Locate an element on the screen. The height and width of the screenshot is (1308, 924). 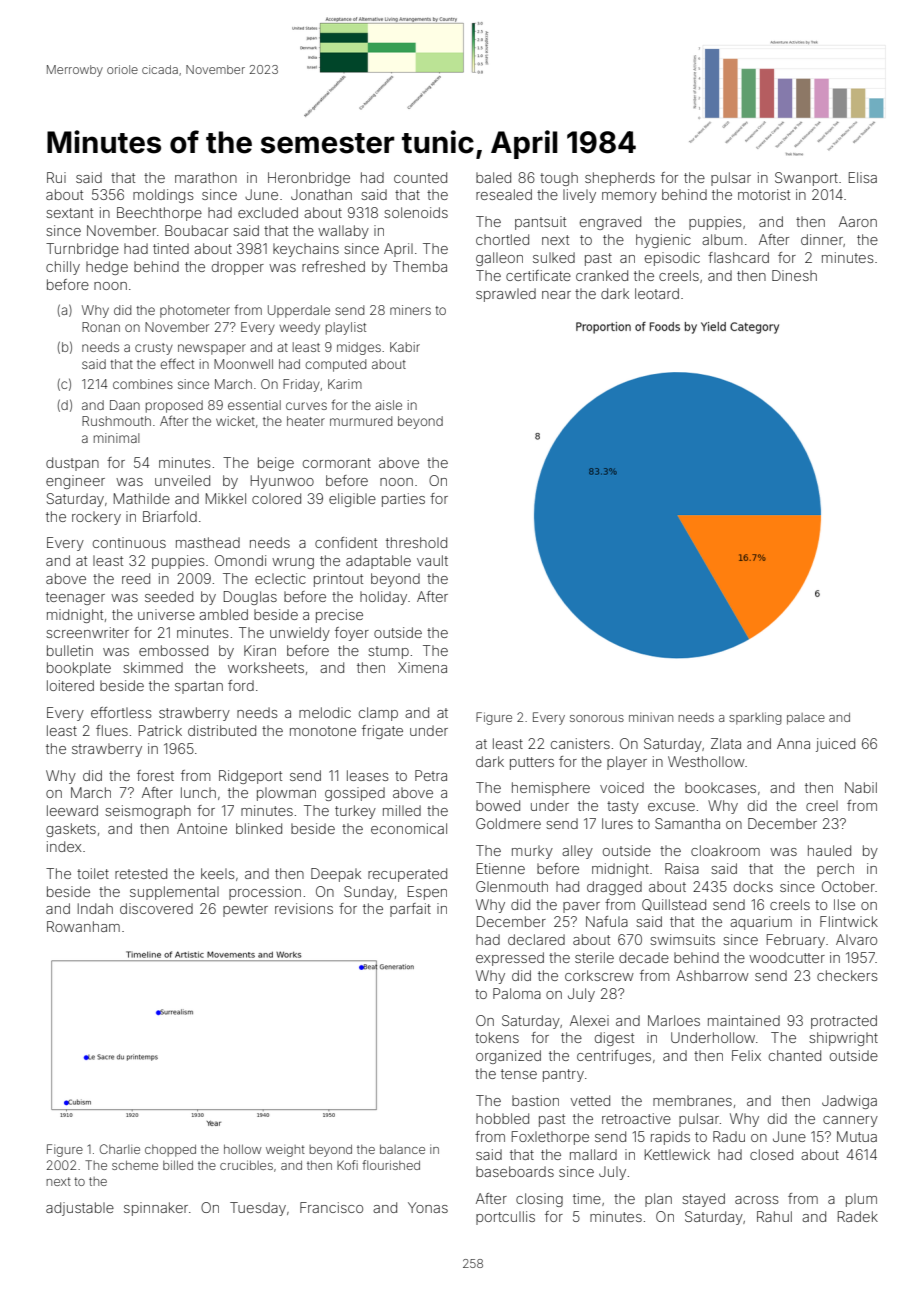
Moonwell is located at coordinates (243, 364).
